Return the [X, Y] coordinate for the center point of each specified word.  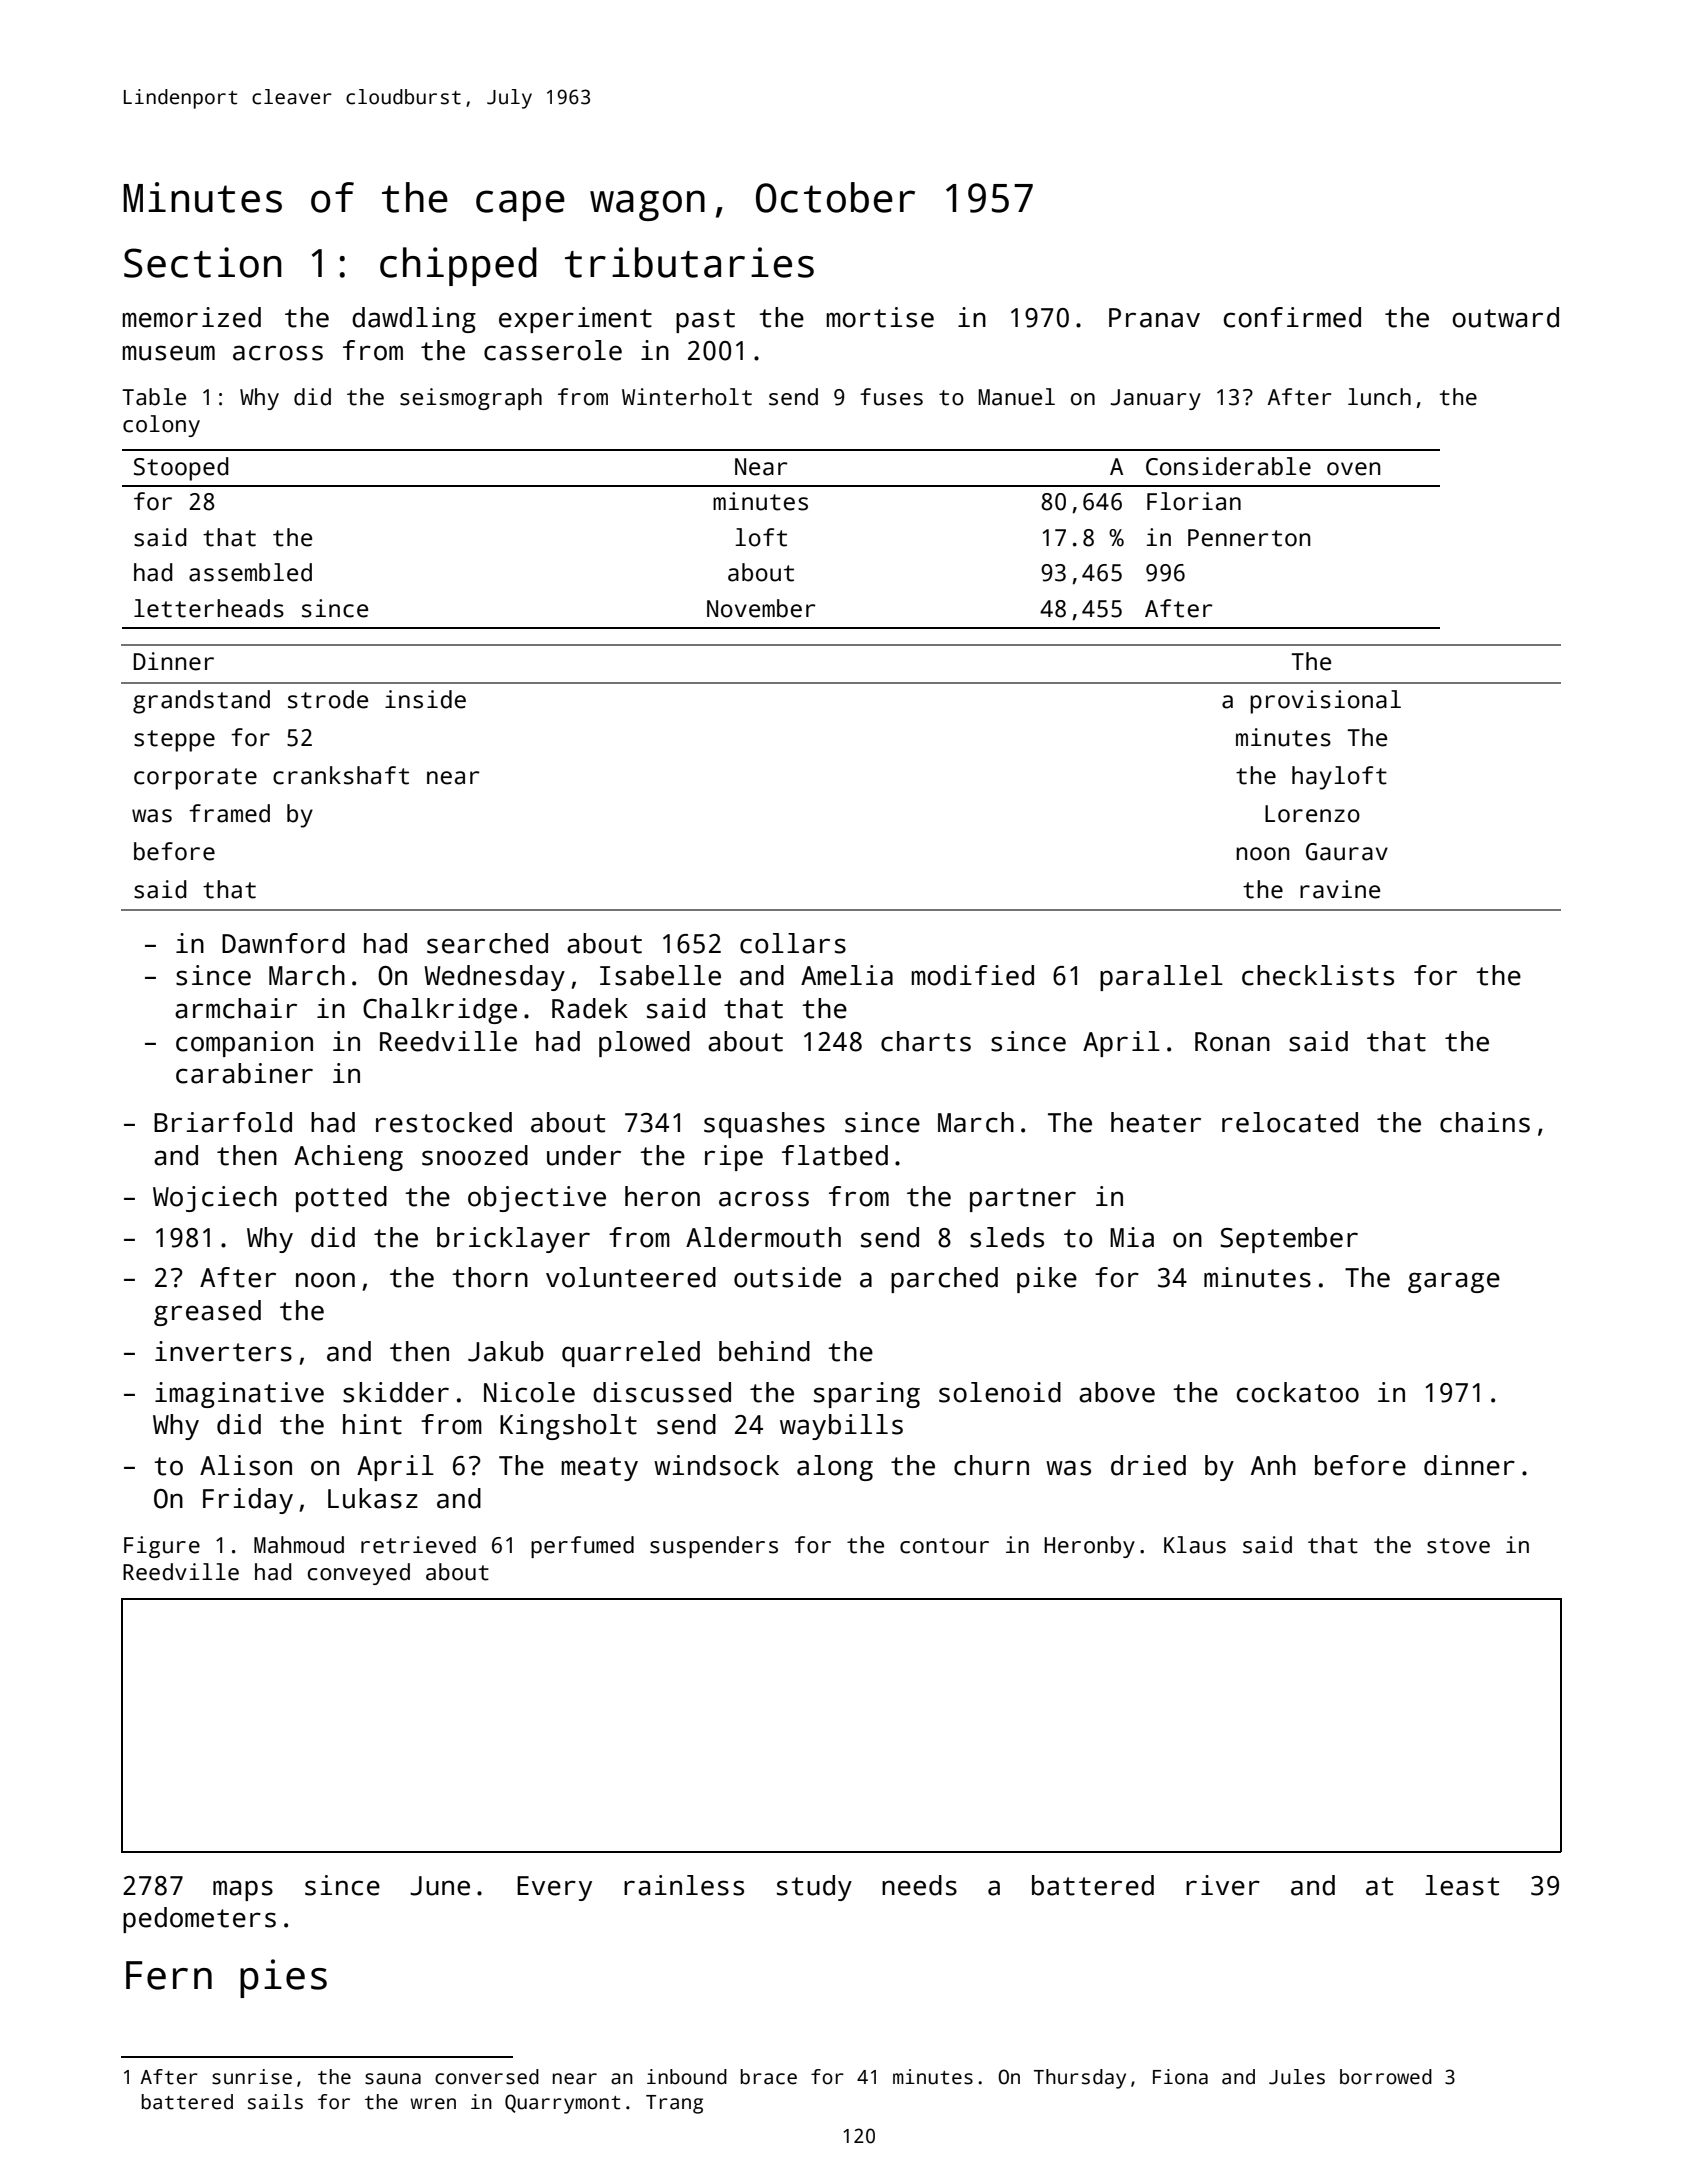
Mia [1132, 1237]
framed [229, 813]
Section [203, 262]
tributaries [689, 262]
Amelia [847, 975]
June [440, 1886]
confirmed [1292, 317]
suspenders [714, 1547]
